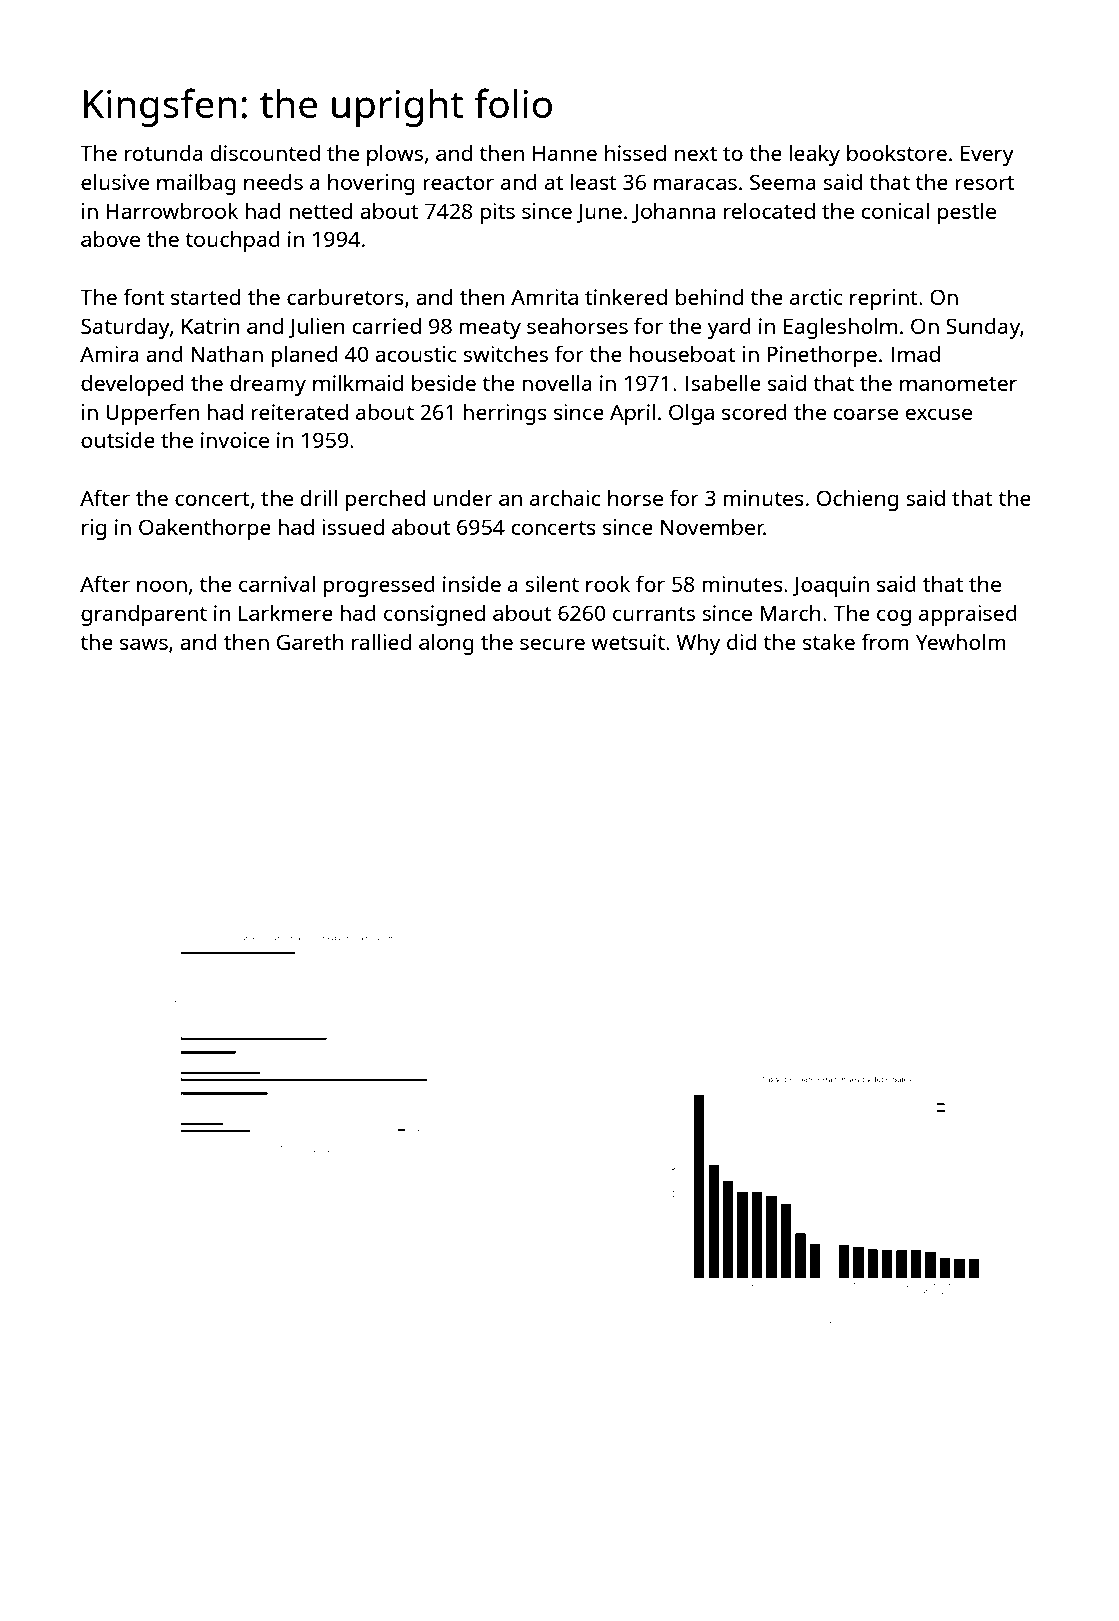 The width and height of the screenshot is (1119, 1621). I want to click on under, so click(463, 498).
